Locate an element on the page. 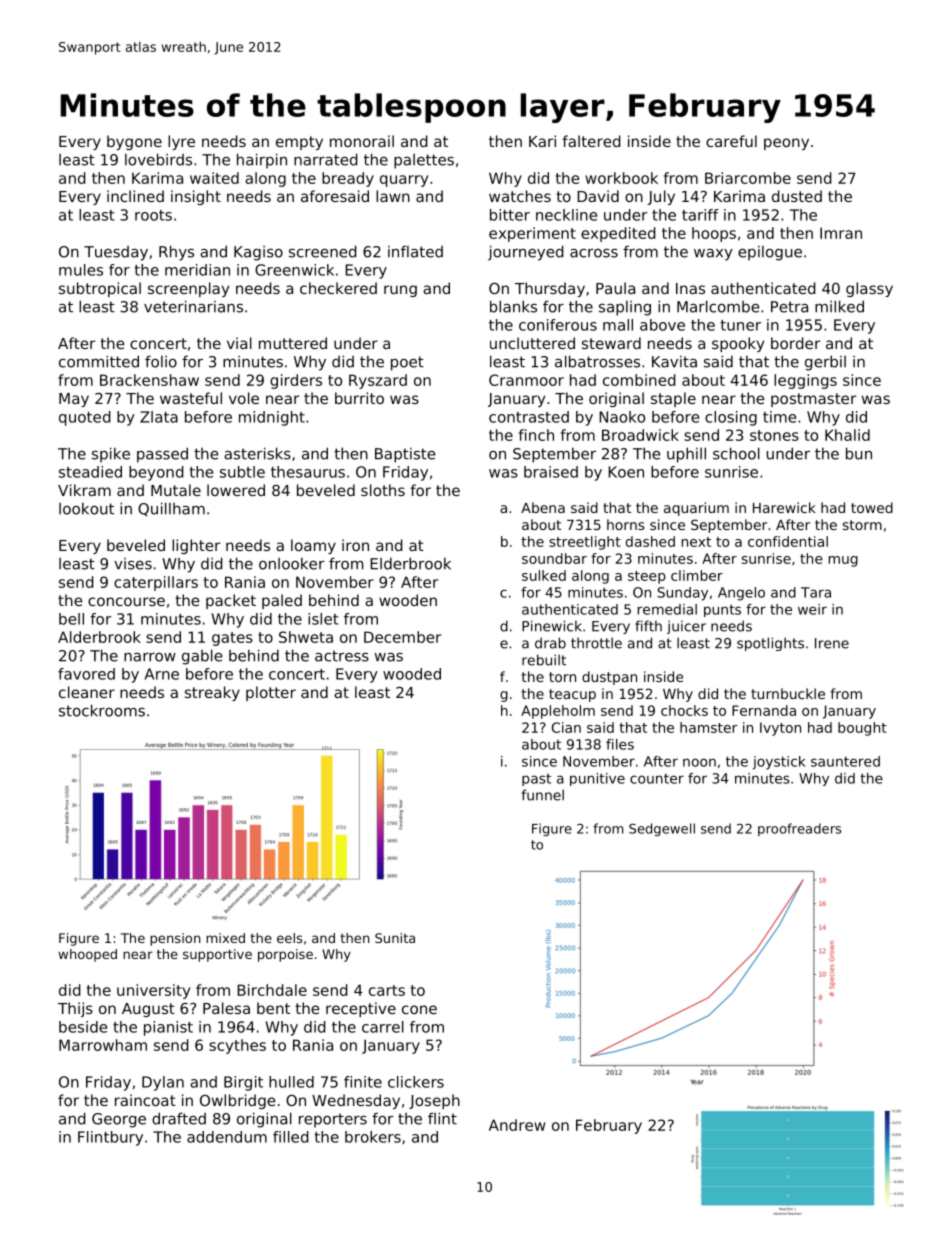 This document has height=1233, width=952. Sunita is located at coordinates (395, 938).
